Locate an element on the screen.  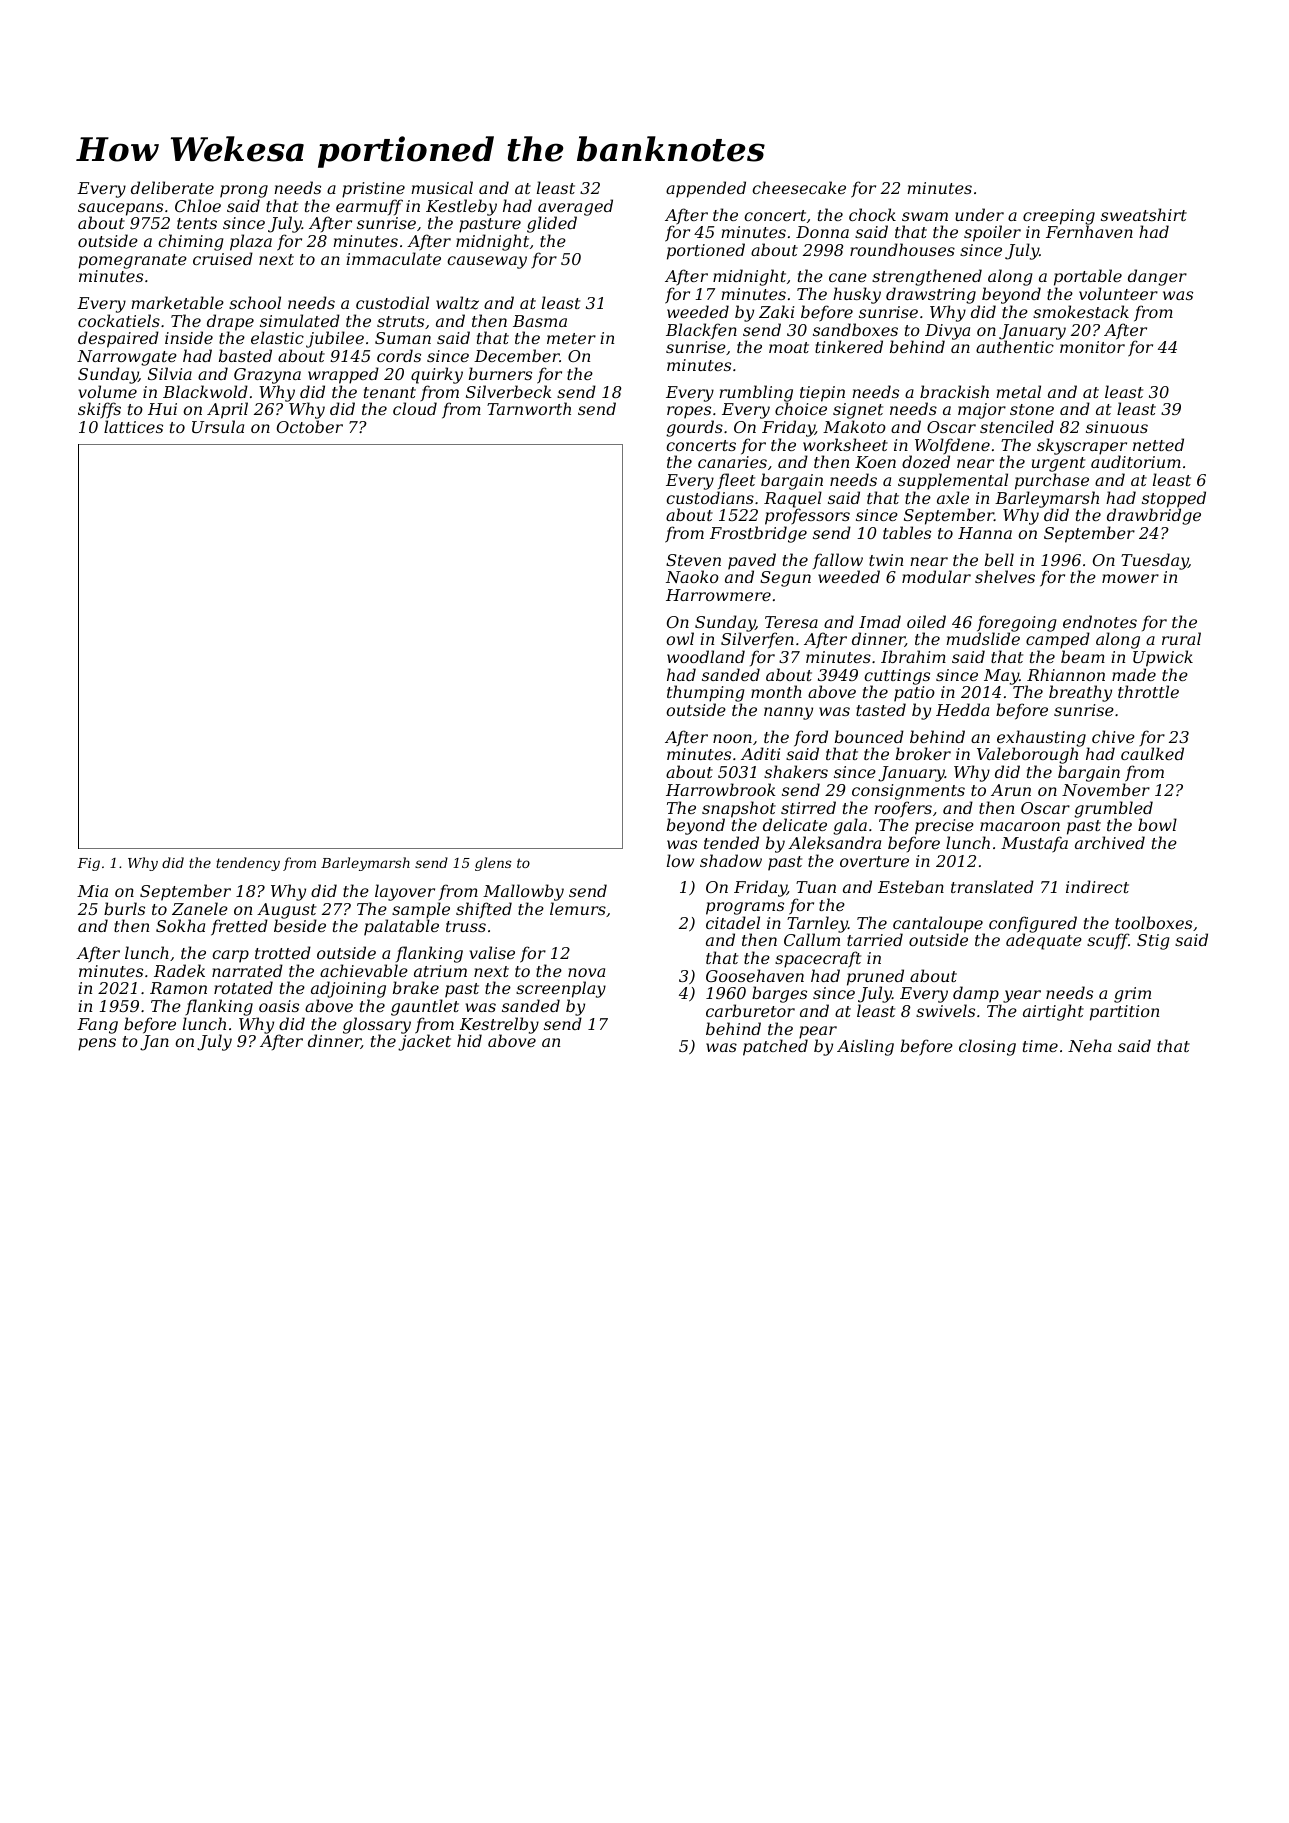
musical is located at coordinates (442, 187).
